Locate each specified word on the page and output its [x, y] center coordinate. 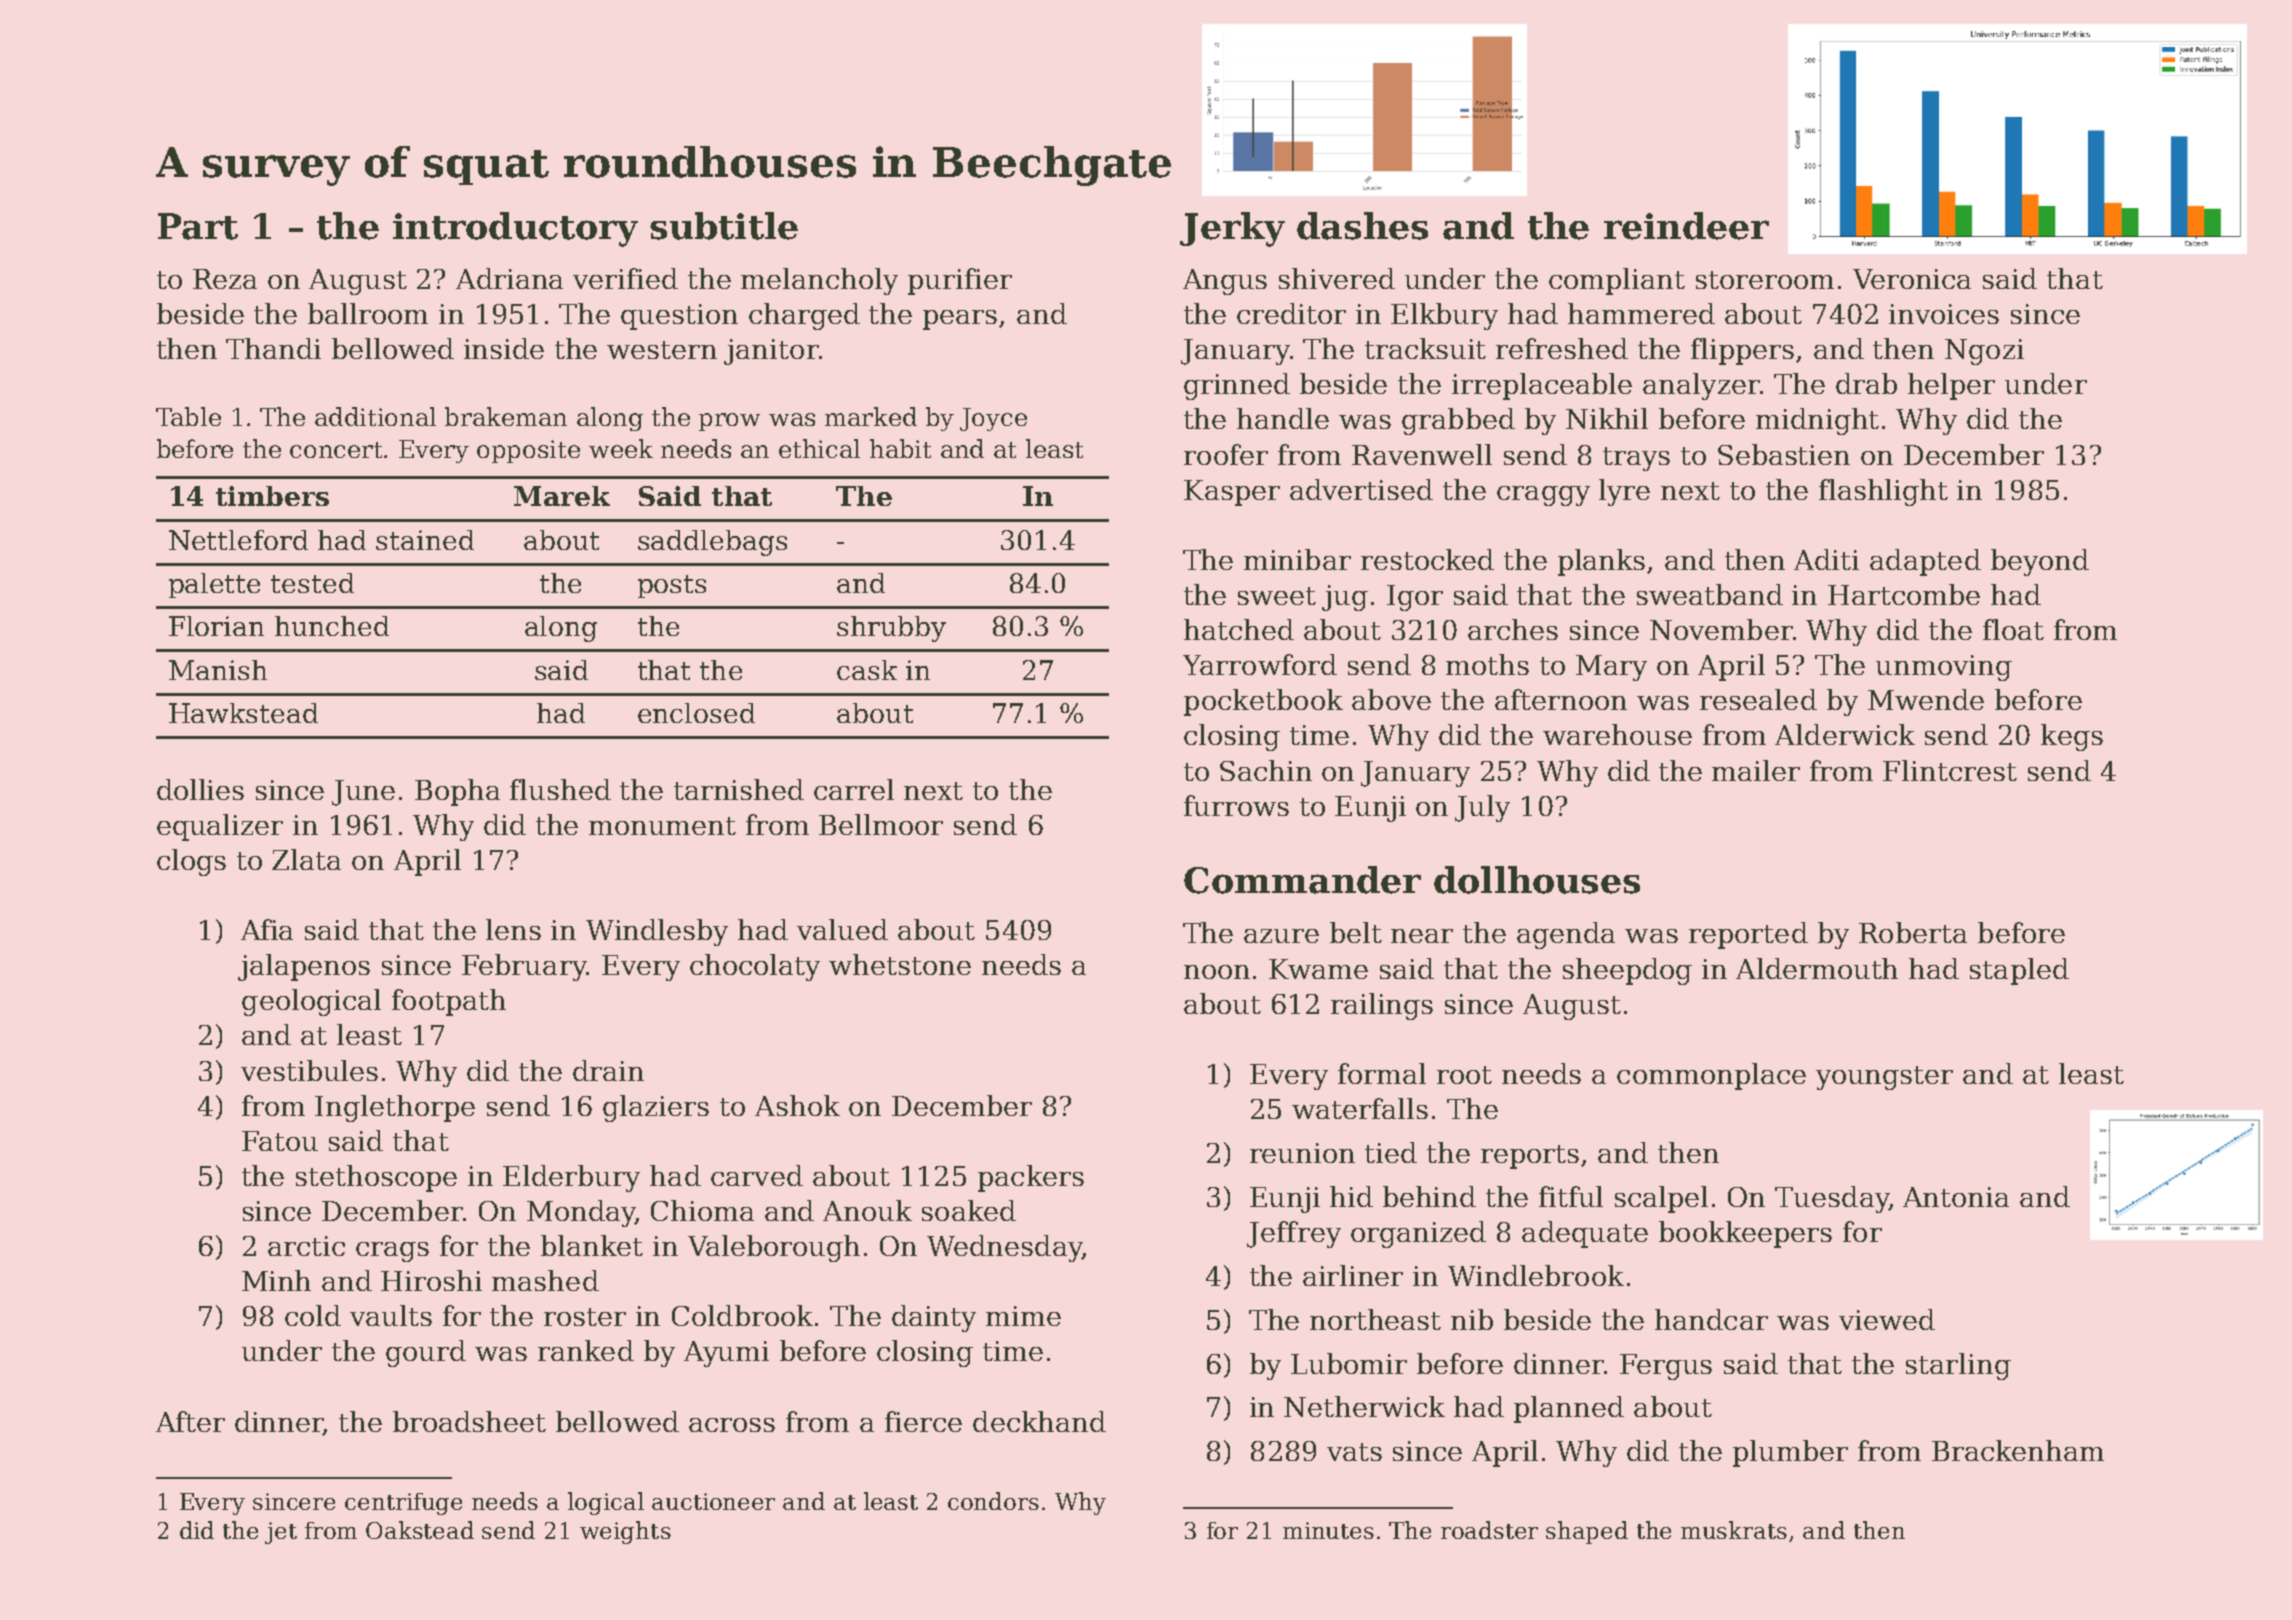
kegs [2072, 737]
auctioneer [713, 1501]
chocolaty [755, 967]
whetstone [900, 964]
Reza [225, 279]
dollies [200, 789]
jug [1345, 598]
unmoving [1944, 668]
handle [1283, 418]
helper [1951, 386]
